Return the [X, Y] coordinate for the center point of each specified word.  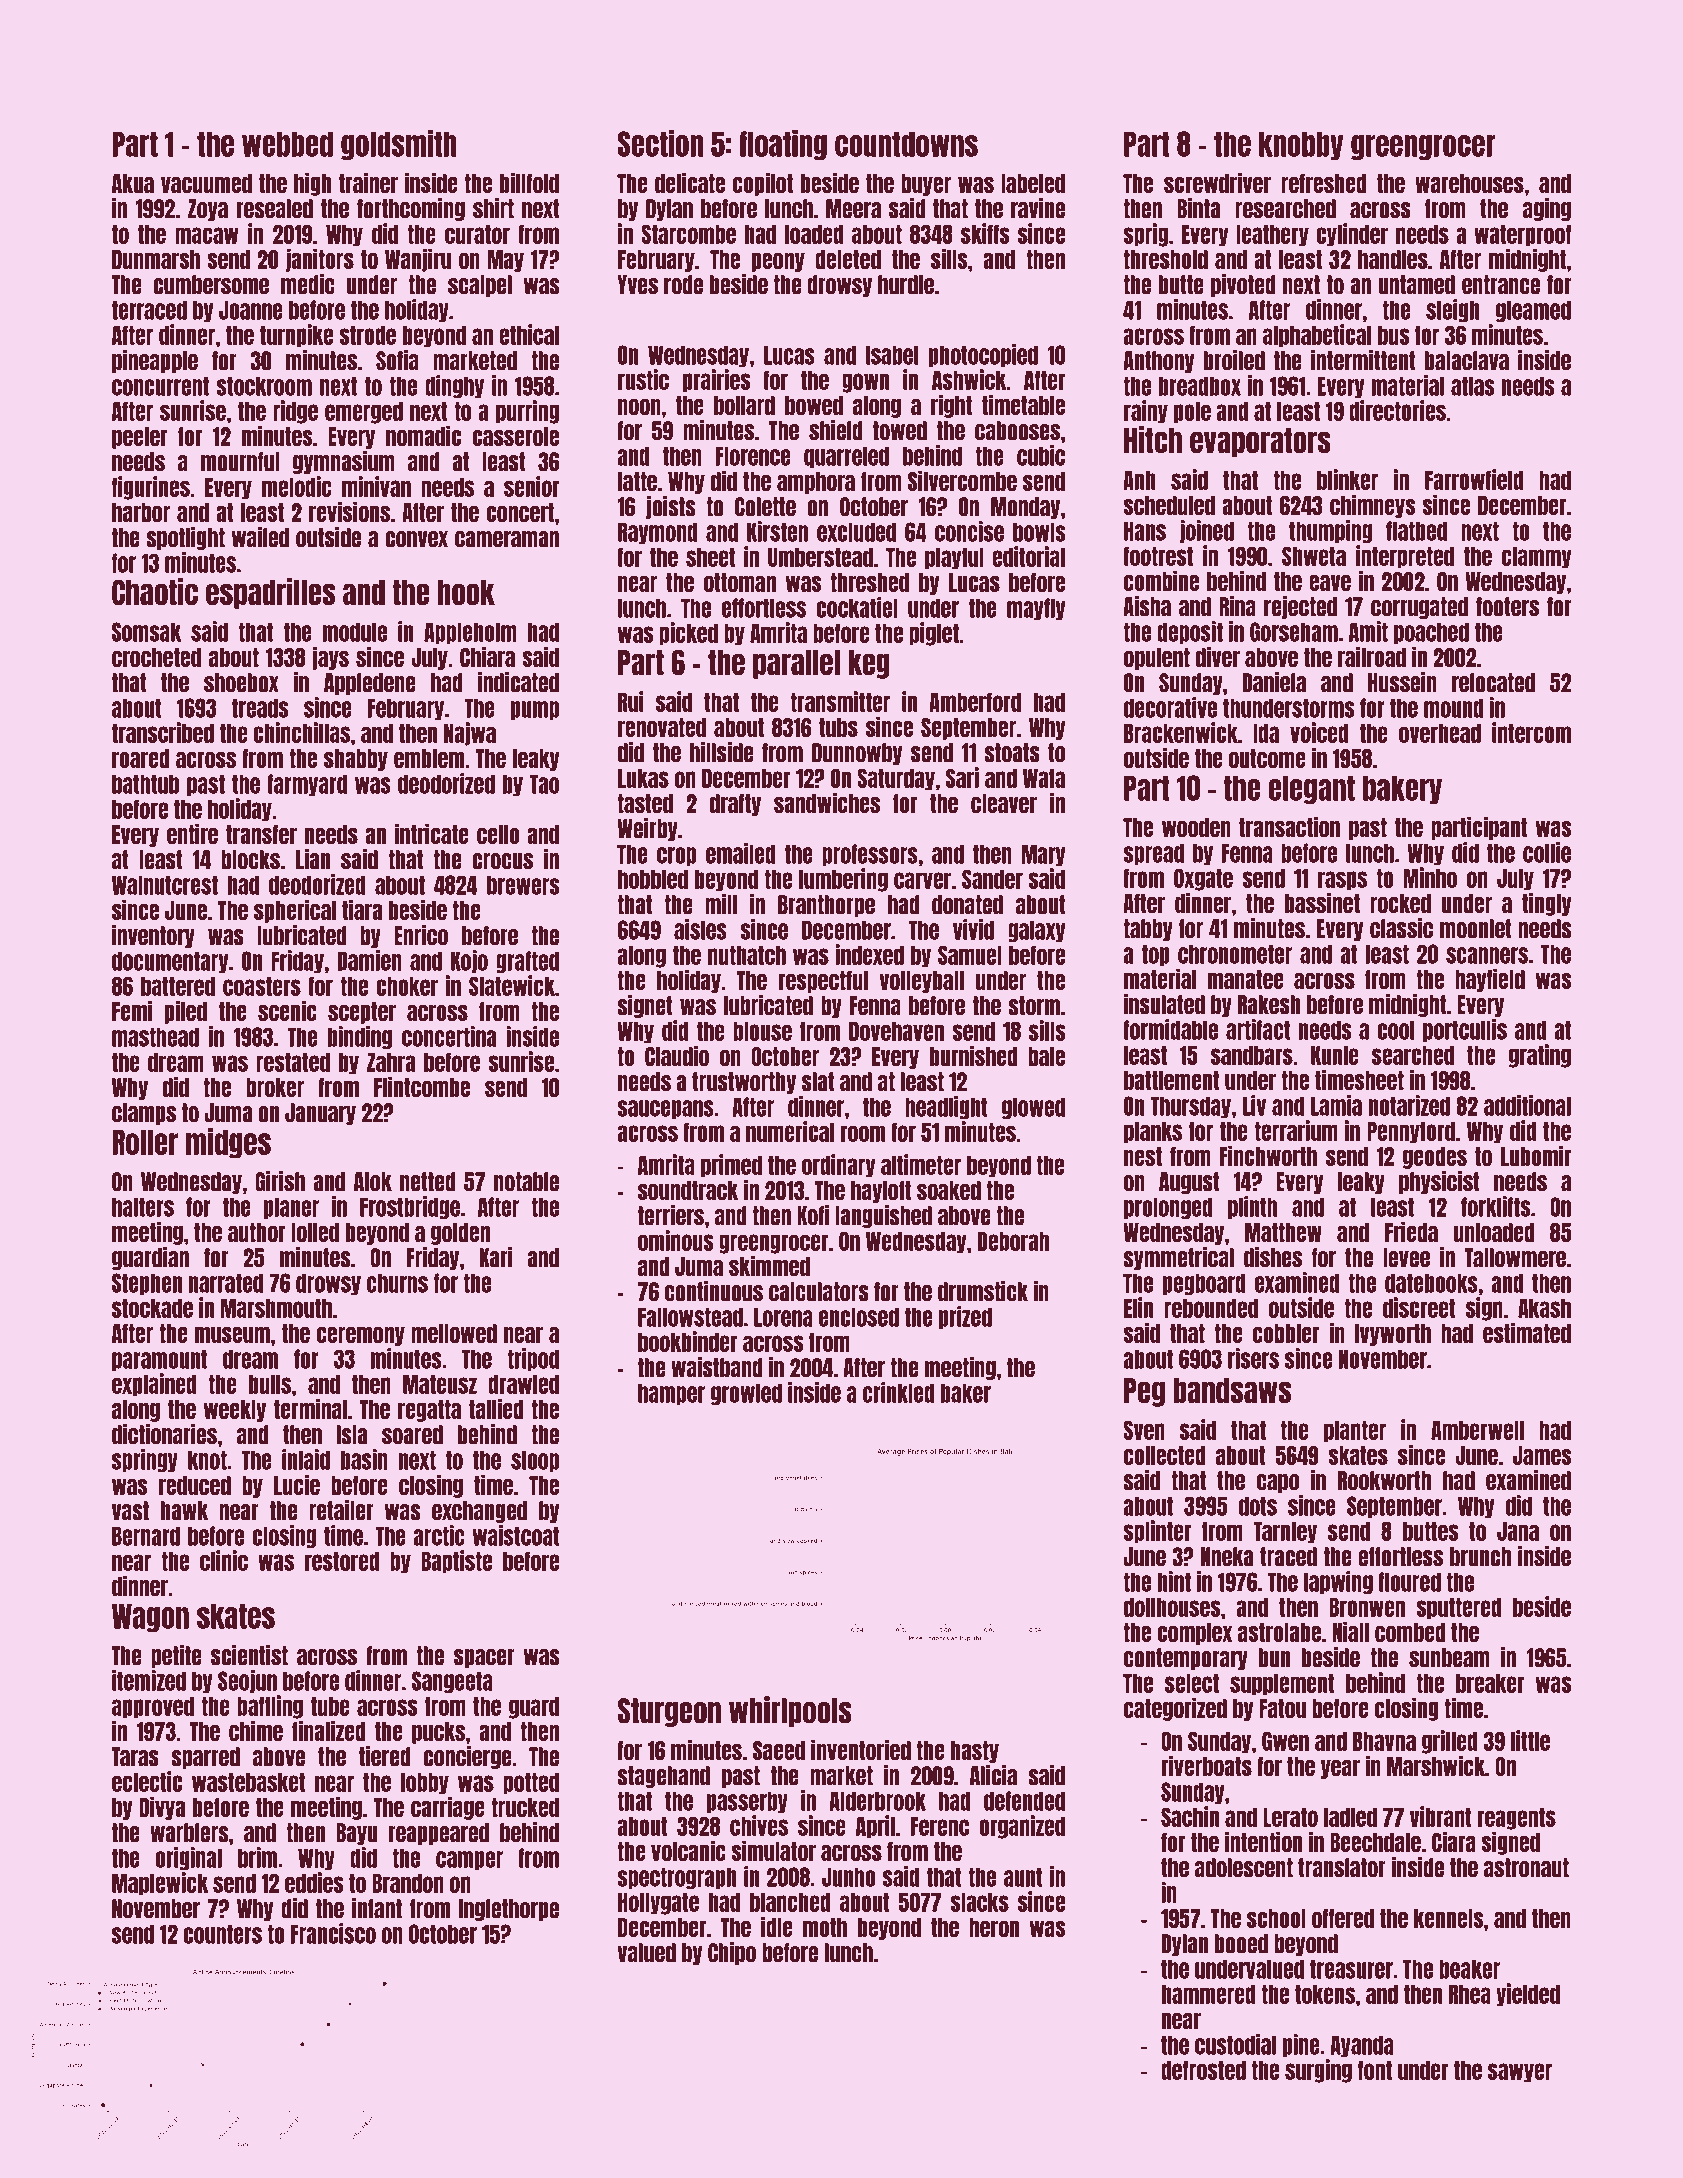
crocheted [156, 657]
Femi [132, 1010]
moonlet [1476, 929]
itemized [149, 1680]
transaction [1289, 826]
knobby [1301, 145]
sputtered [1459, 1609]
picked [688, 634]
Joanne [251, 310]
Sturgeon [669, 1712]
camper [469, 1860]
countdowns [906, 144]
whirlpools [790, 1711]
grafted [527, 962]
